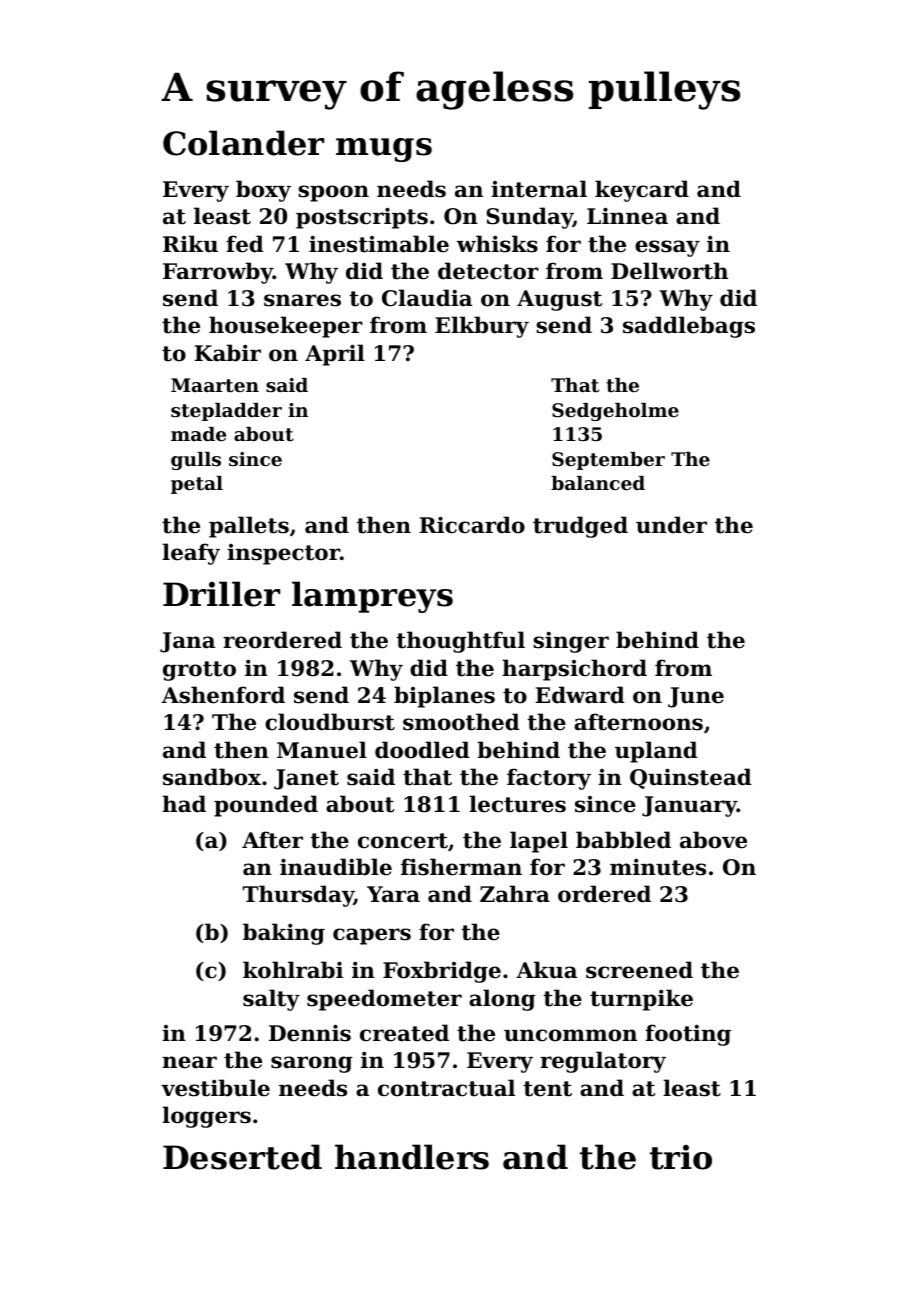 The height and width of the screenshot is (1311, 924). What do you see at coordinates (681, 1157) in the screenshot?
I see `trio` at bounding box center [681, 1157].
